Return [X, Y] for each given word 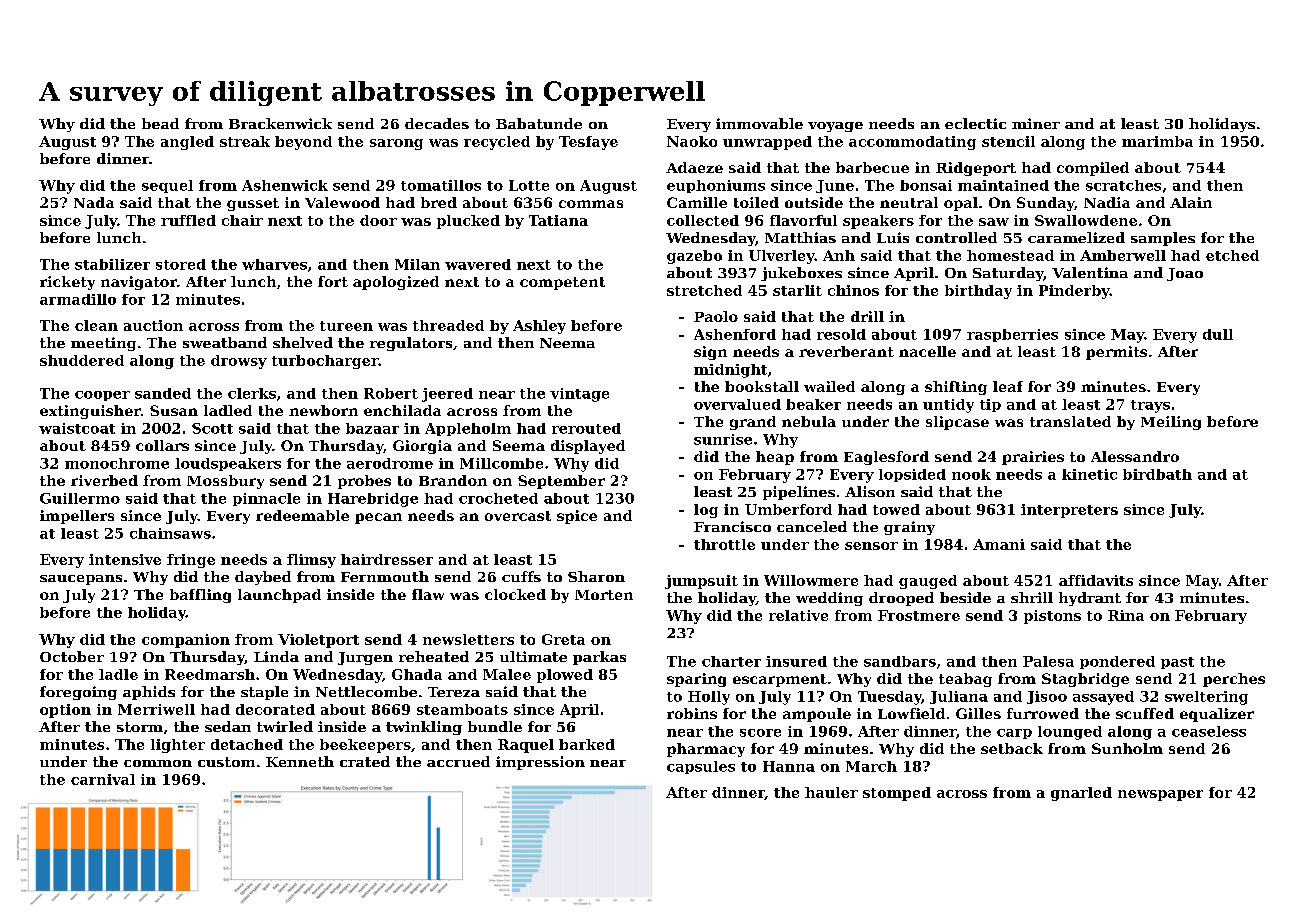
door [378, 220]
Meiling [1171, 423]
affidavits [1096, 580]
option [65, 711]
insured [796, 661]
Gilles [978, 713]
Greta [563, 639]
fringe [191, 561]
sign [710, 353]
